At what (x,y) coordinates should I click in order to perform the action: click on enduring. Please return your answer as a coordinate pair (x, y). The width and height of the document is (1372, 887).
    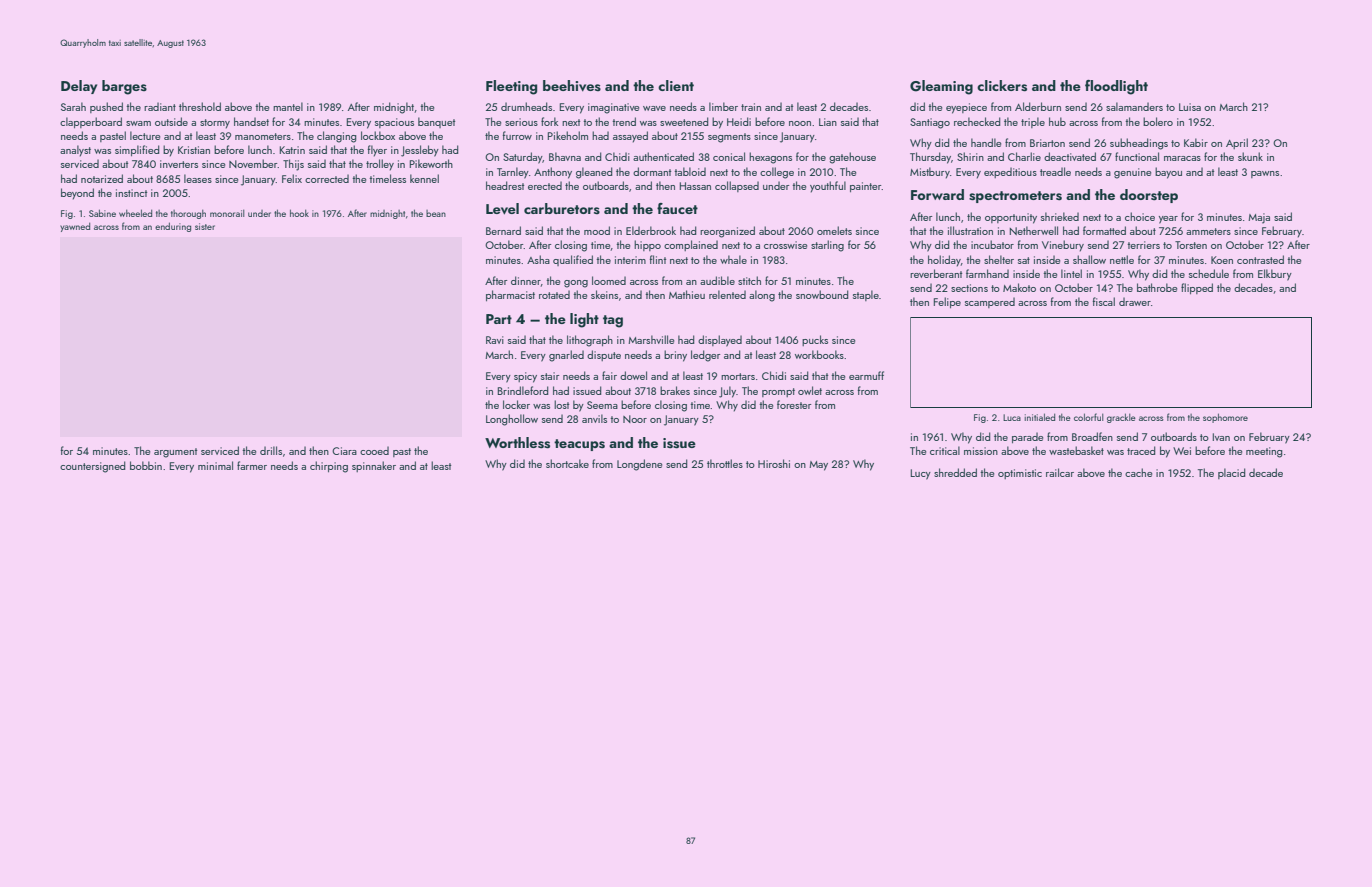
    Looking at the image, I should click on (173, 227).
